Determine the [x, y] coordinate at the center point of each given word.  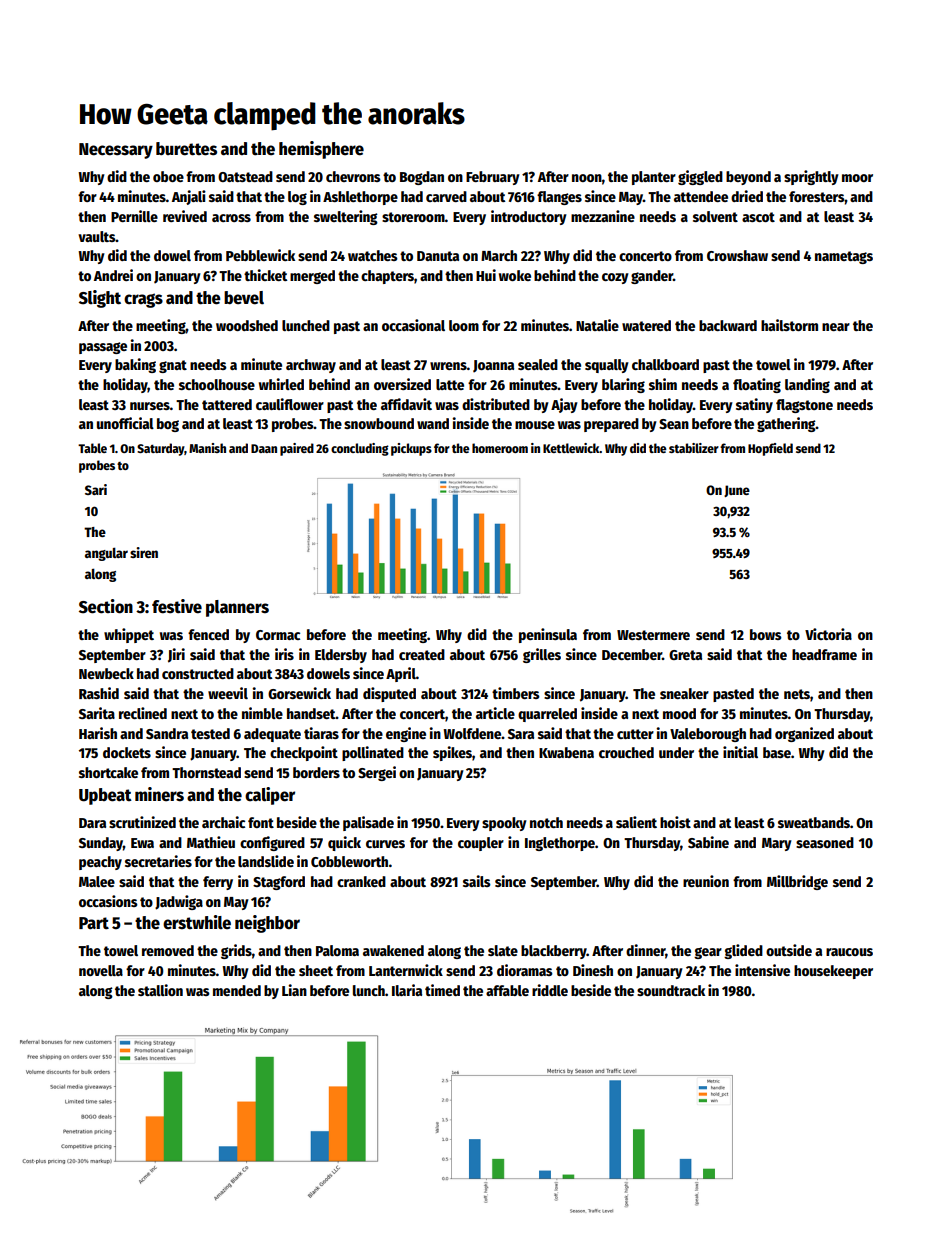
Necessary [116, 151]
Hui [486, 275]
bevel [244, 298]
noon [587, 178]
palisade [368, 823]
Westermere [653, 635]
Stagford [279, 883]
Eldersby [341, 656]
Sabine [708, 842]
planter [654, 178]
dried [747, 196]
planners [237, 608]
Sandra [167, 733]
